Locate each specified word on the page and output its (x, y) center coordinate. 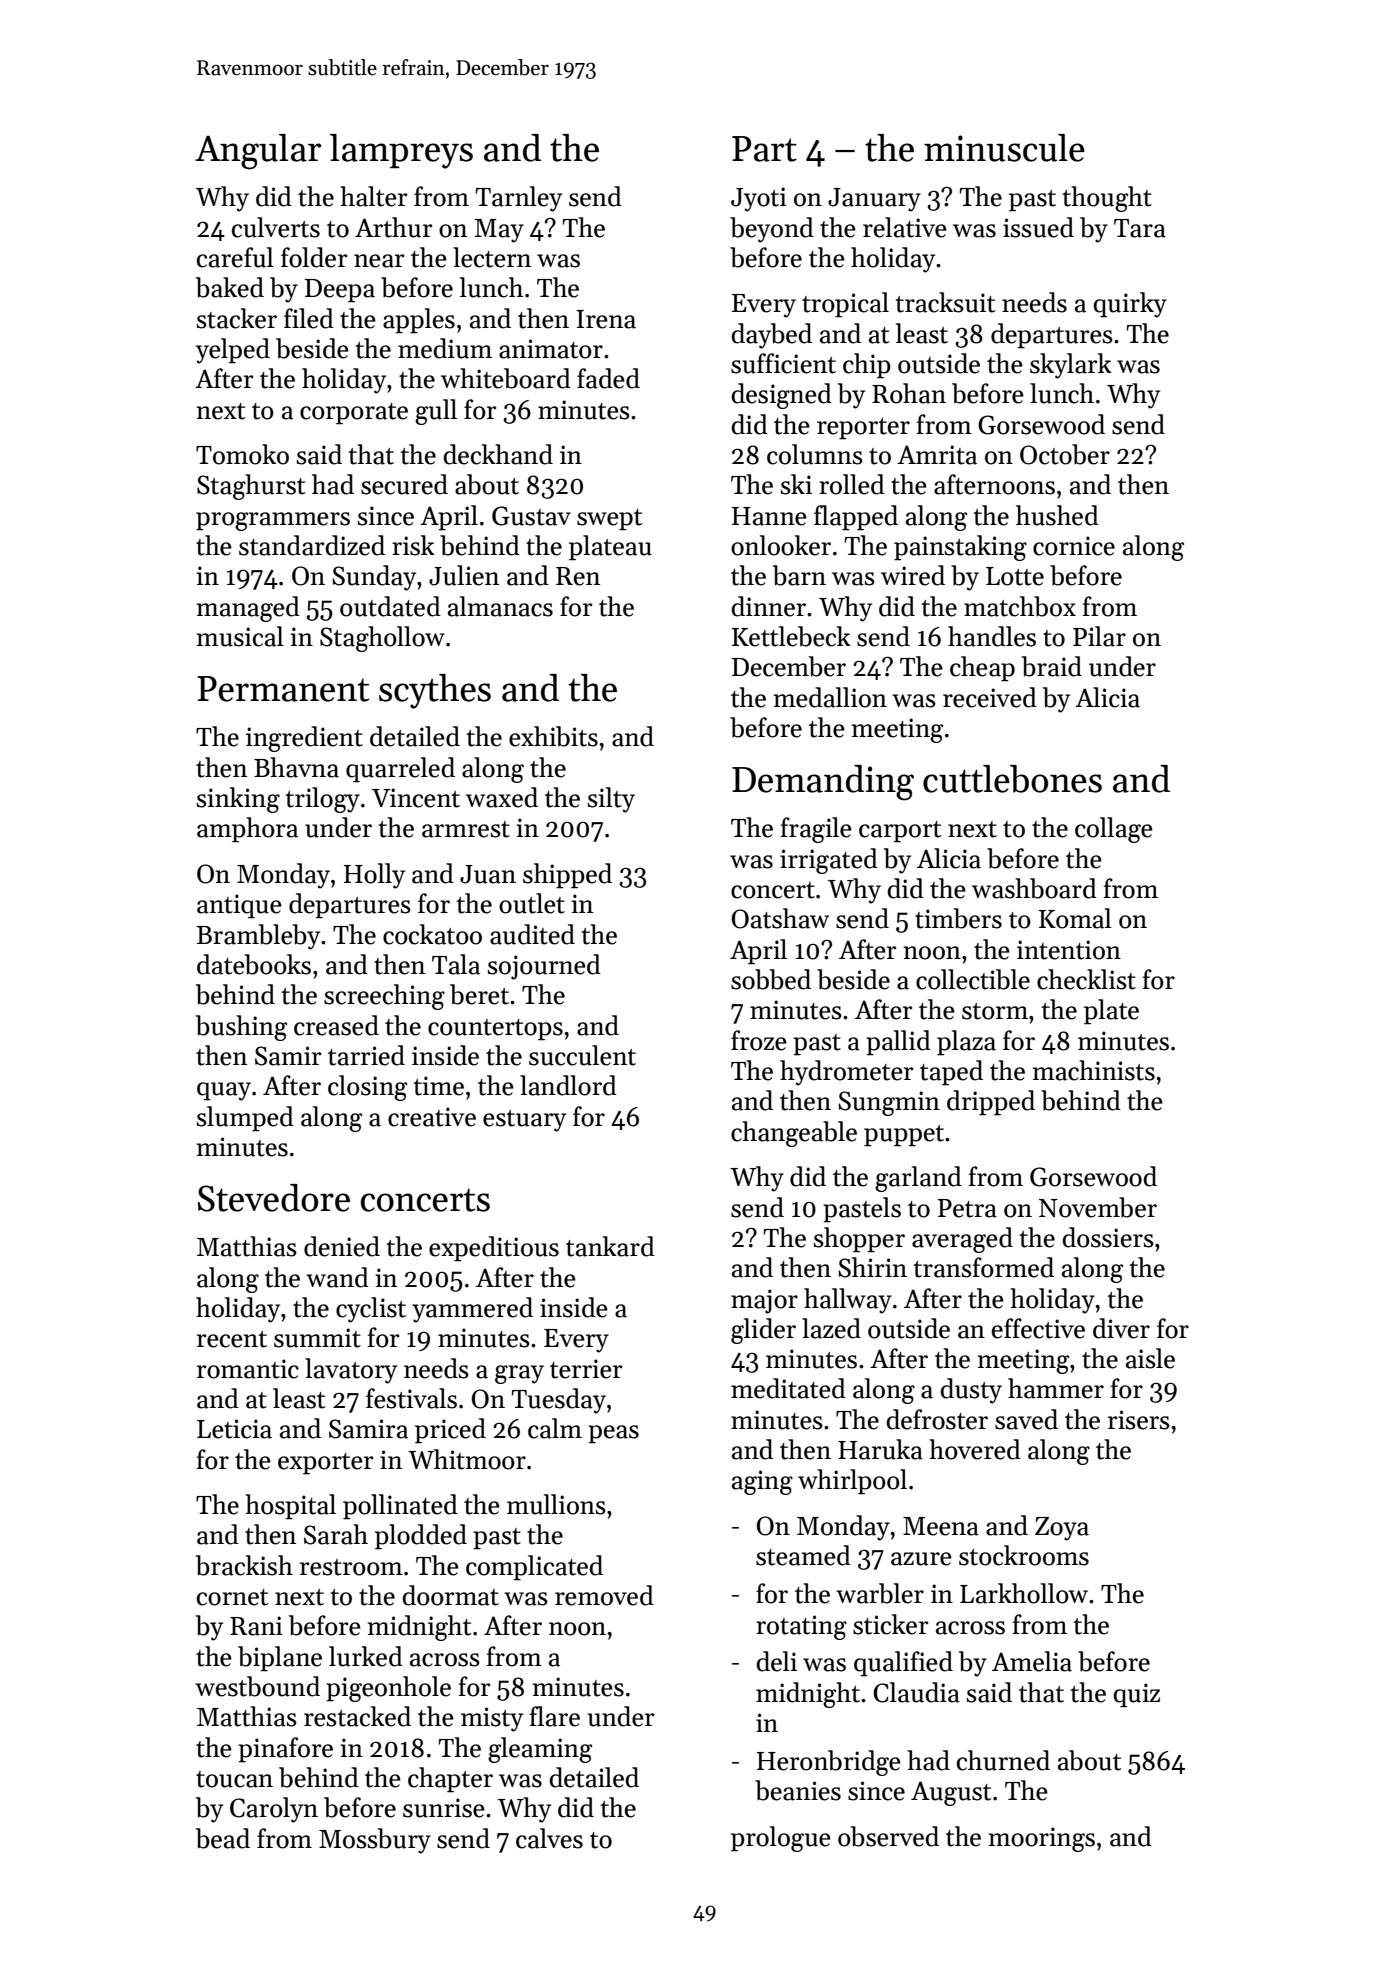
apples (419, 321)
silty (611, 800)
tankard (610, 1246)
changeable (794, 1134)
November (1098, 1207)
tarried (366, 1055)
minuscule (1004, 148)
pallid (898, 1043)
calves (549, 1838)
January (874, 200)
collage (1114, 830)
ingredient (304, 739)
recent (232, 1339)
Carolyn (274, 1810)
